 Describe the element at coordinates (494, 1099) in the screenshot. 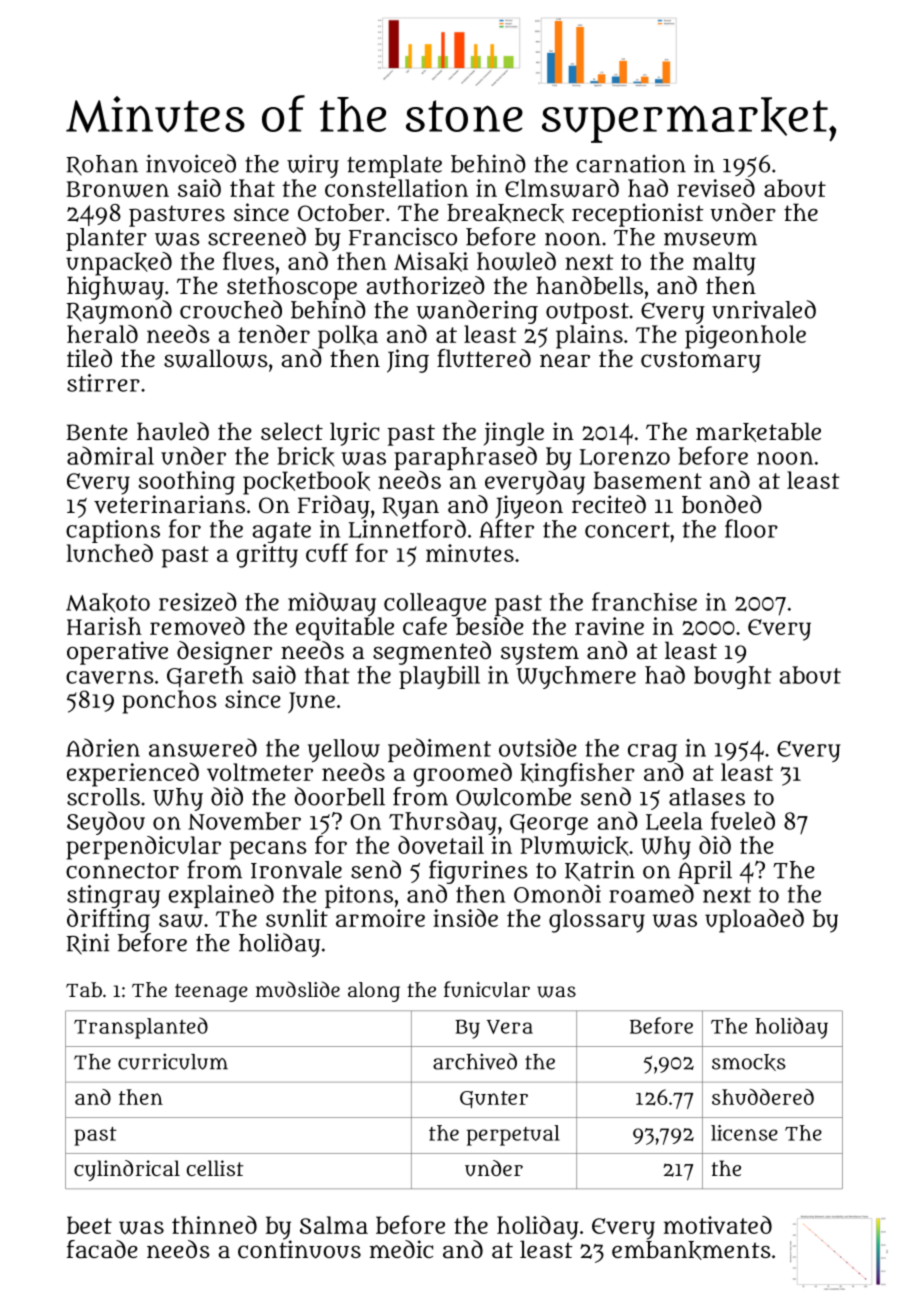

I see `Gunter` at that location.
